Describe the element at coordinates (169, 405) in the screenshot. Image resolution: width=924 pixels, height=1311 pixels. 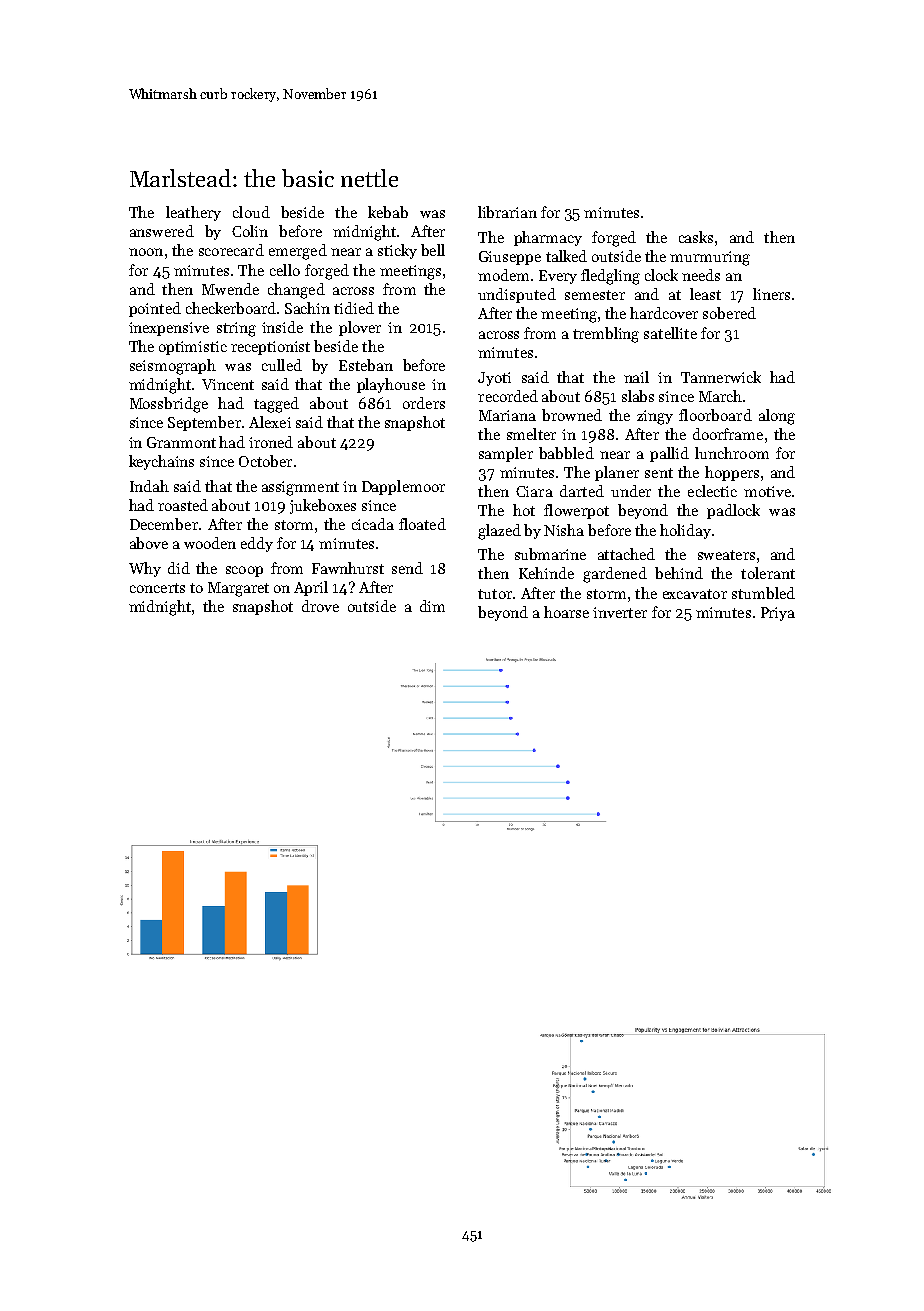
I see `Mossbridge` at that location.
